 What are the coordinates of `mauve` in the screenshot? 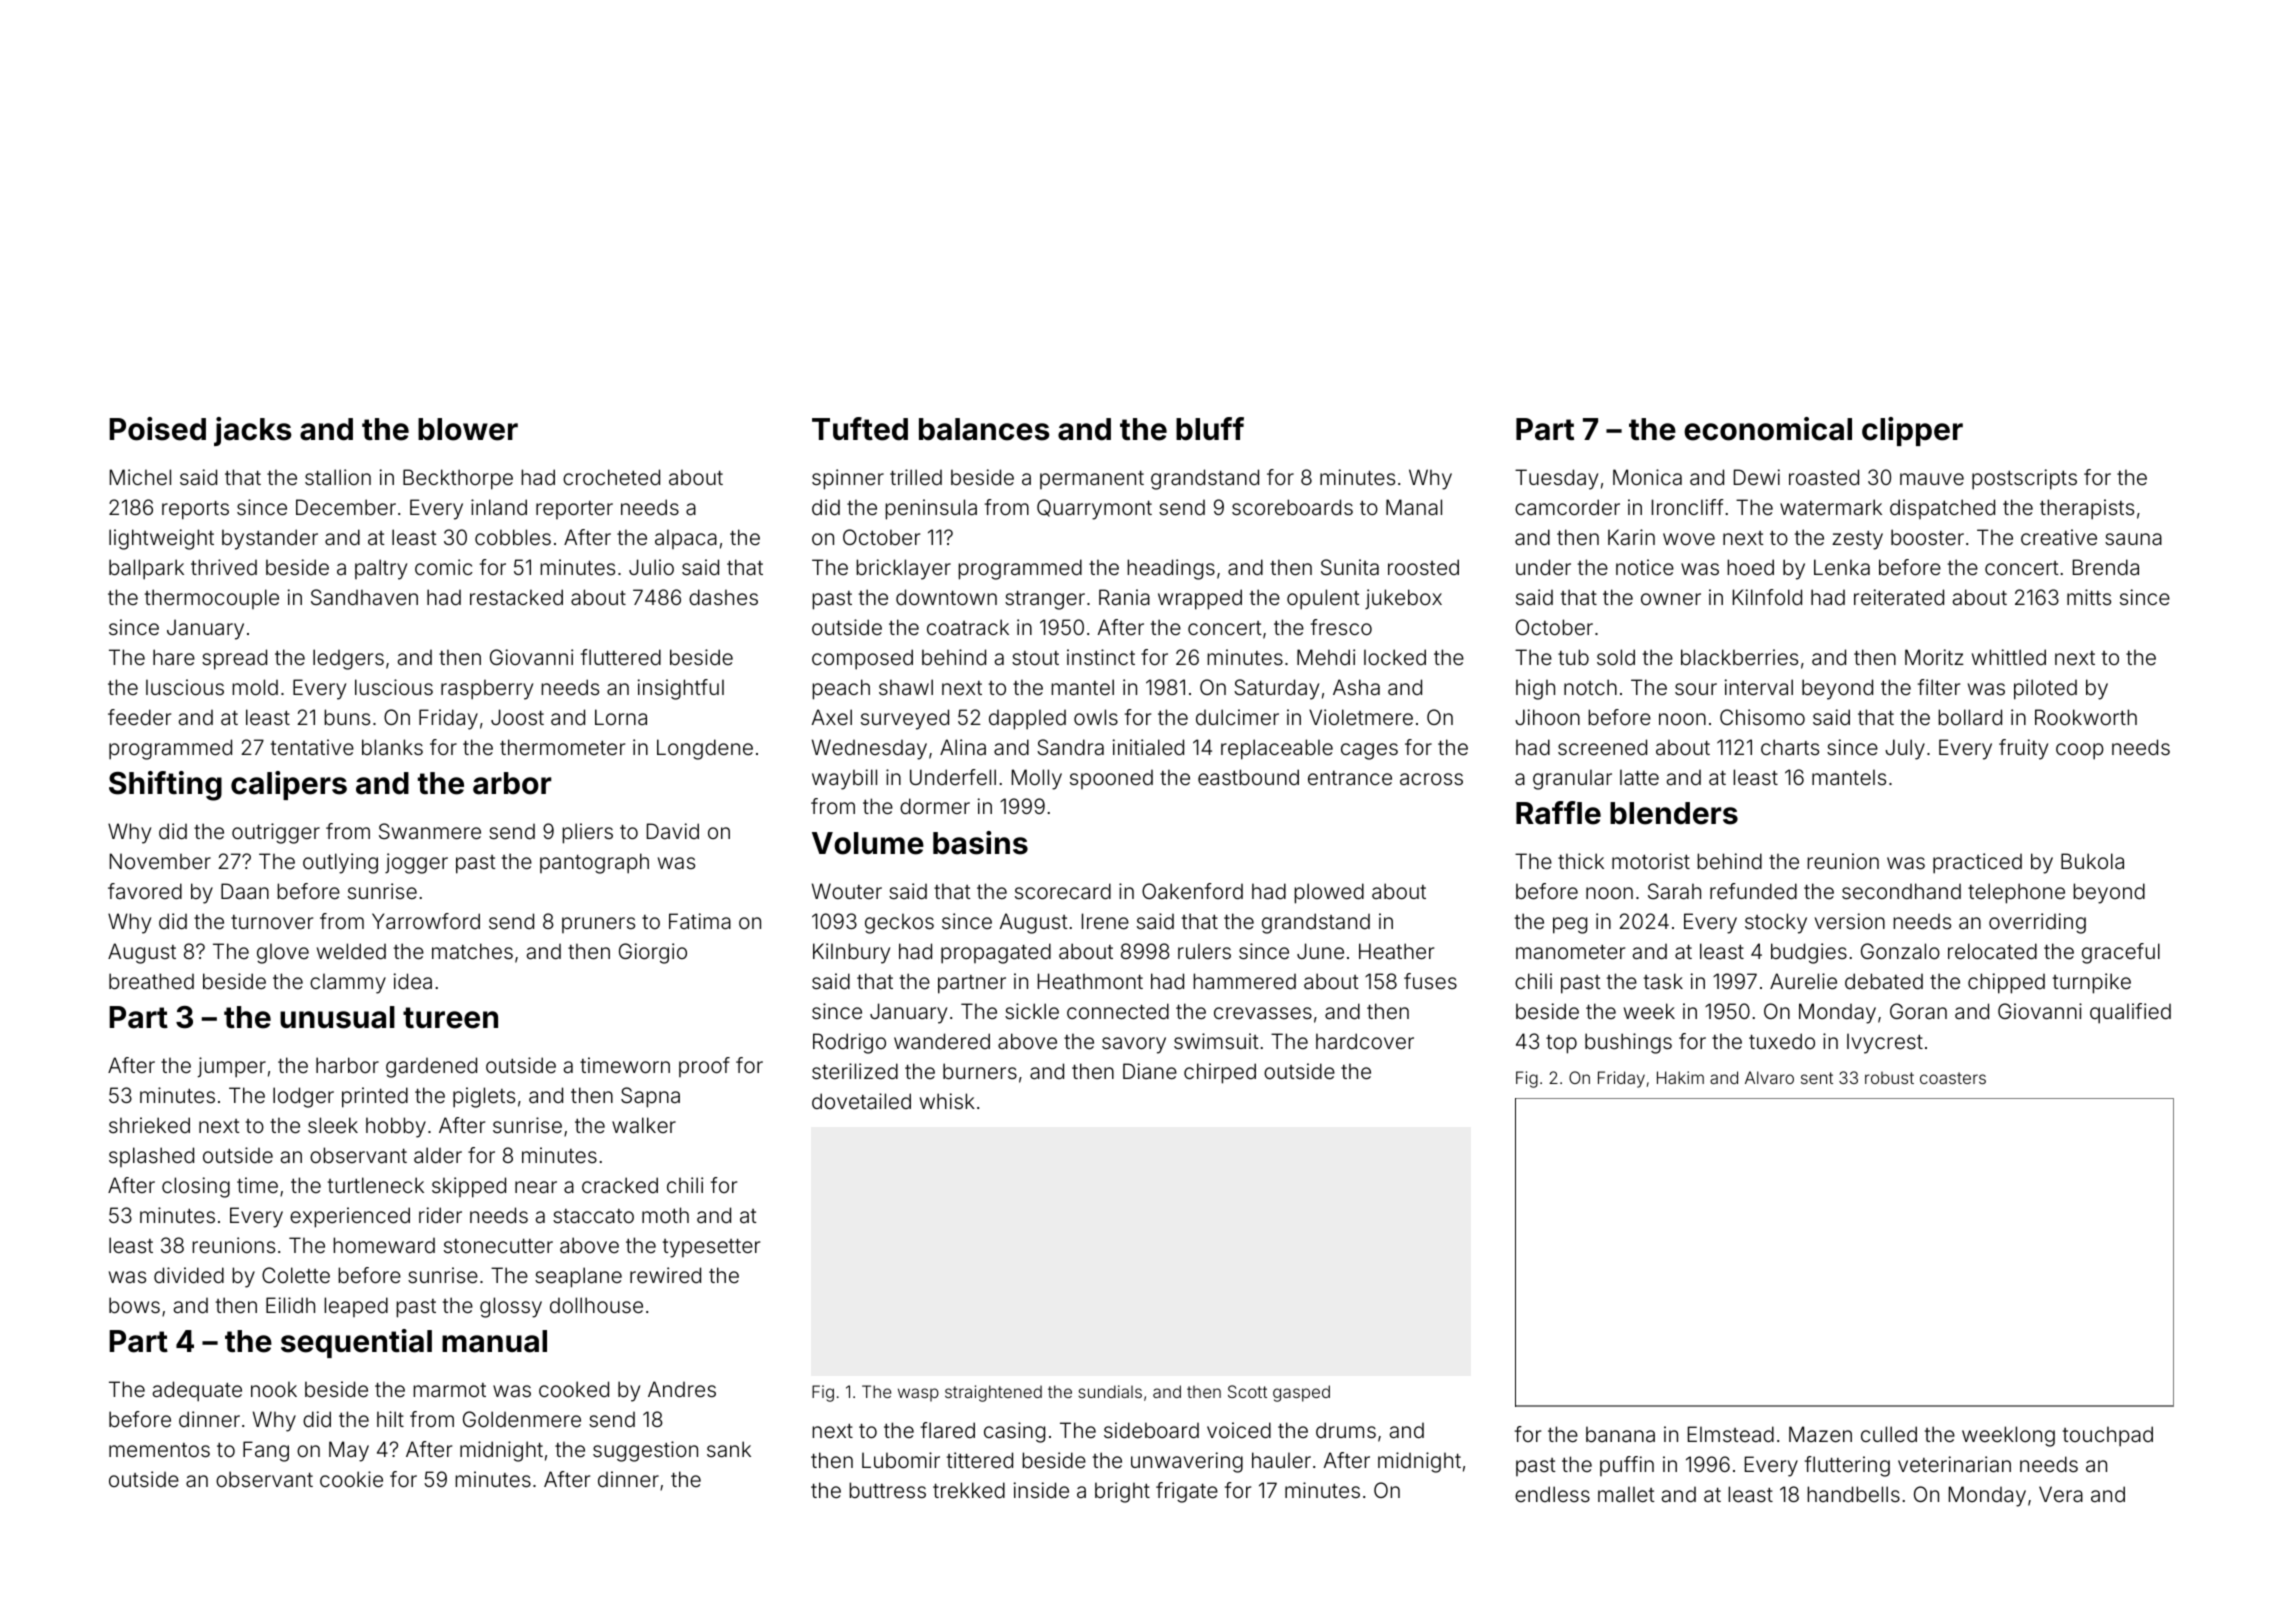 It's located at (1932, 479).
